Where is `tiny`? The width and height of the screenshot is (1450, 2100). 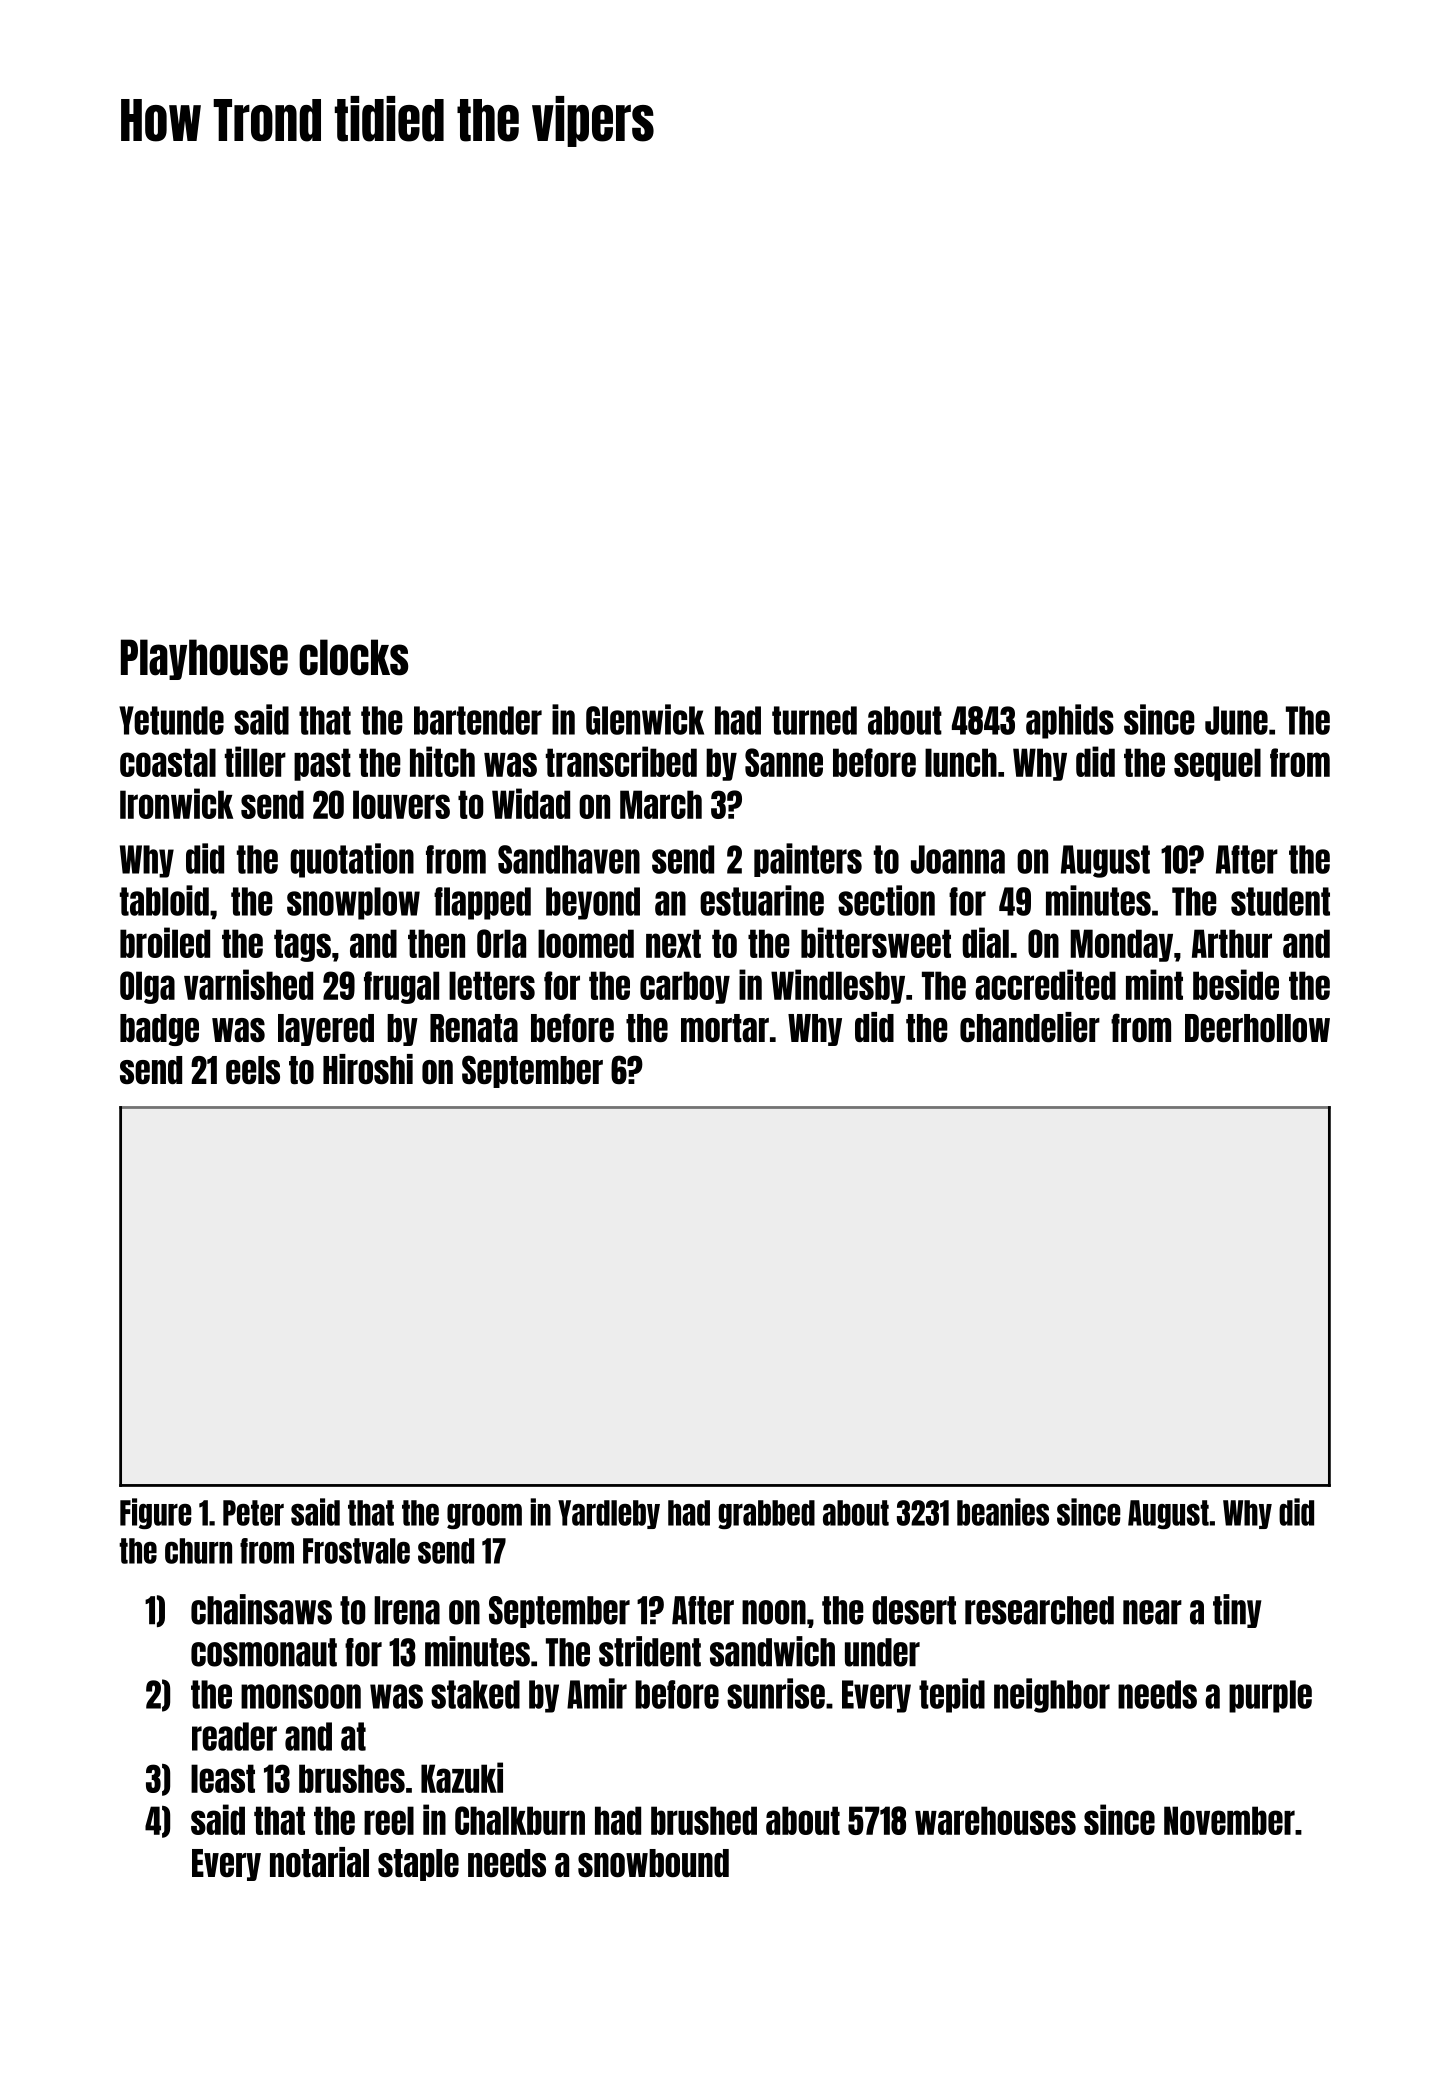 tiny is located at coordinates (1237, 1611).
